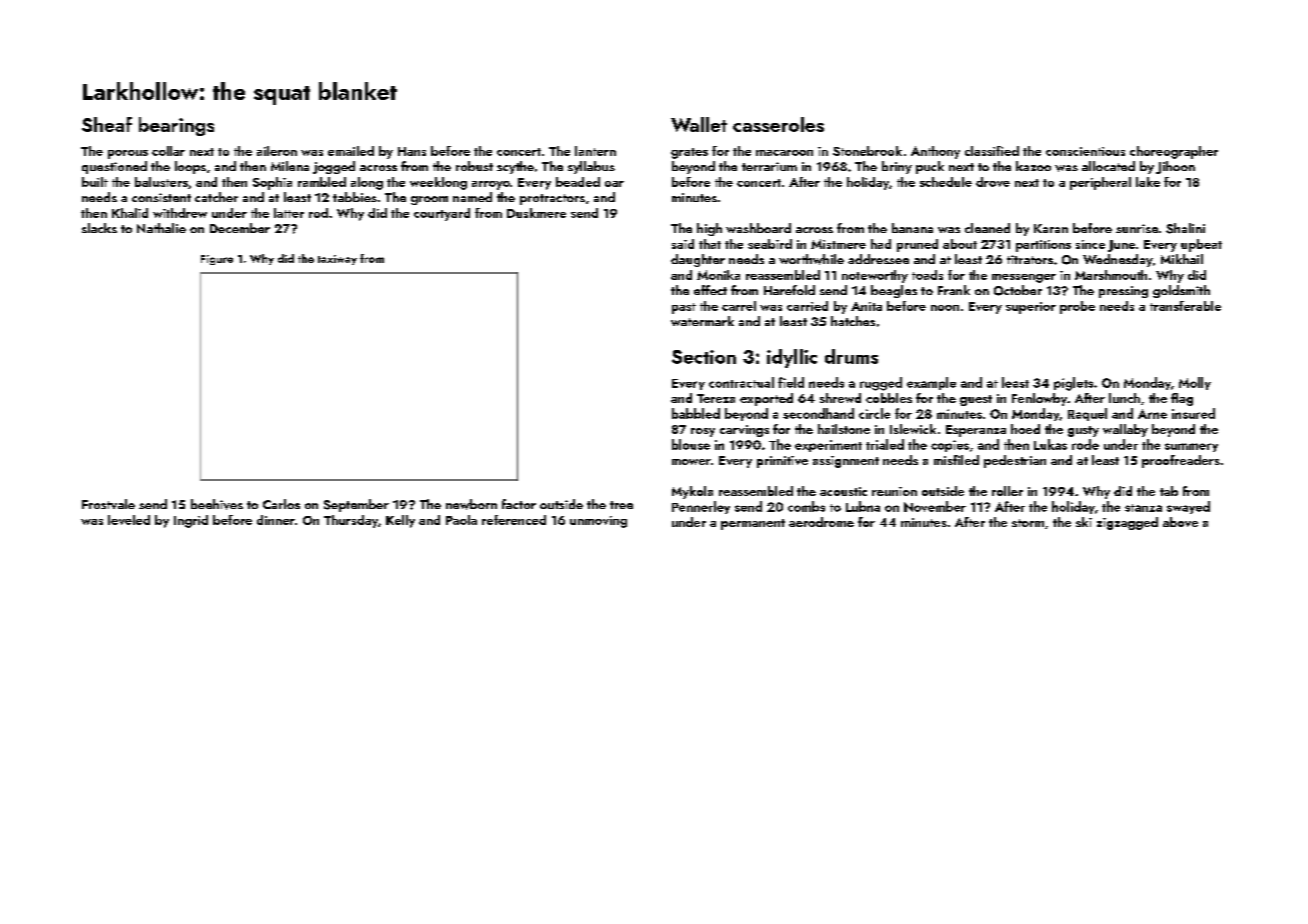 The width and height of the screenshot is (1308, 924). I want to click on Molly, so click(1195, 383).
